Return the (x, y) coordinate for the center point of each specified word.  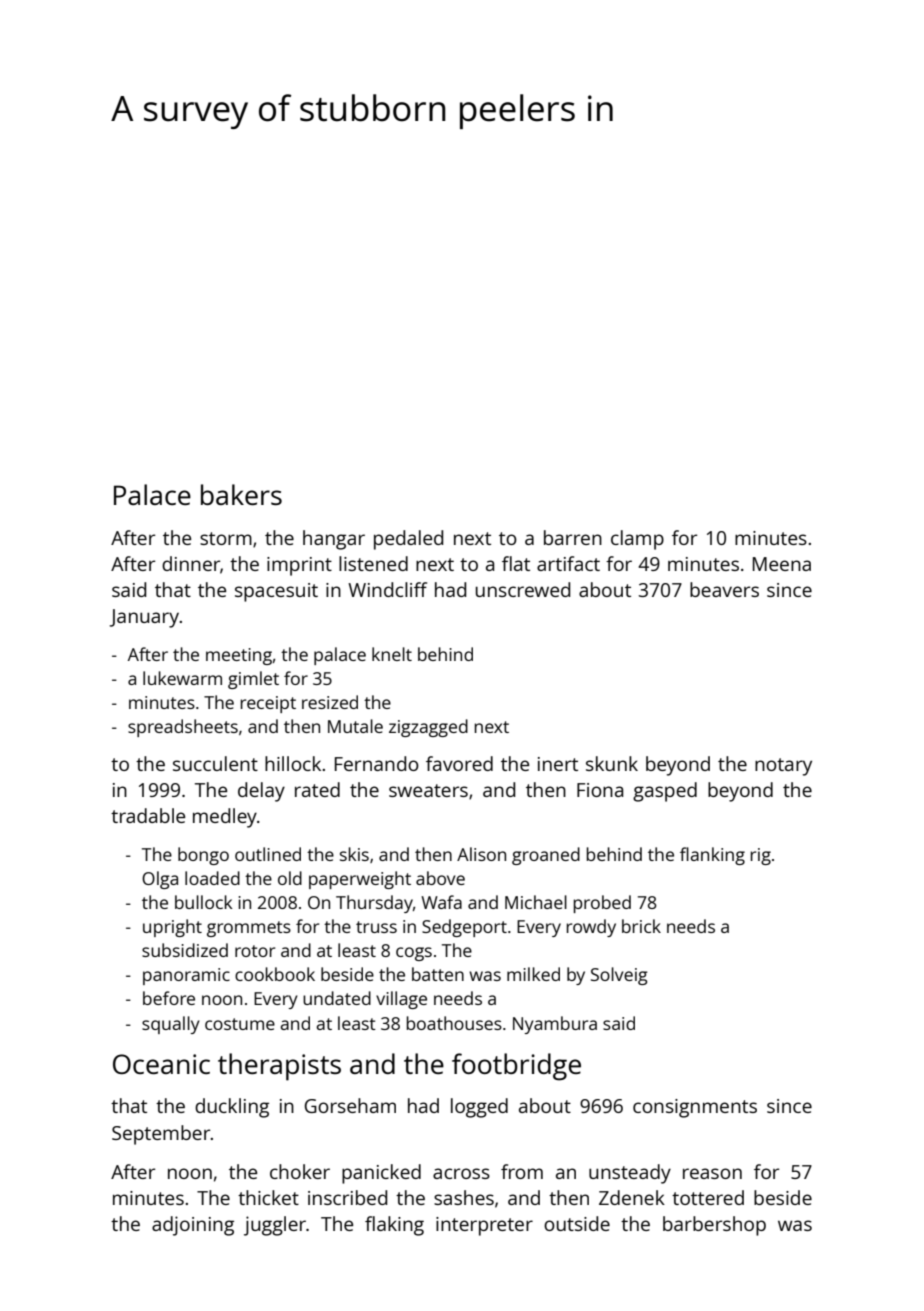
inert (558, 764)
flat (516, 563)
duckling (232, 1108)
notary (783, 767)
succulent (215, 763)
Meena (782, 564)
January (144, 618)
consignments (695, 1108)
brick (641, 926)
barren (573, 537)
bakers (241, 494)
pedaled (408, 540)
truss (376, 927)
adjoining (193, 1226)
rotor (255, 951)
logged (479, 1108)
